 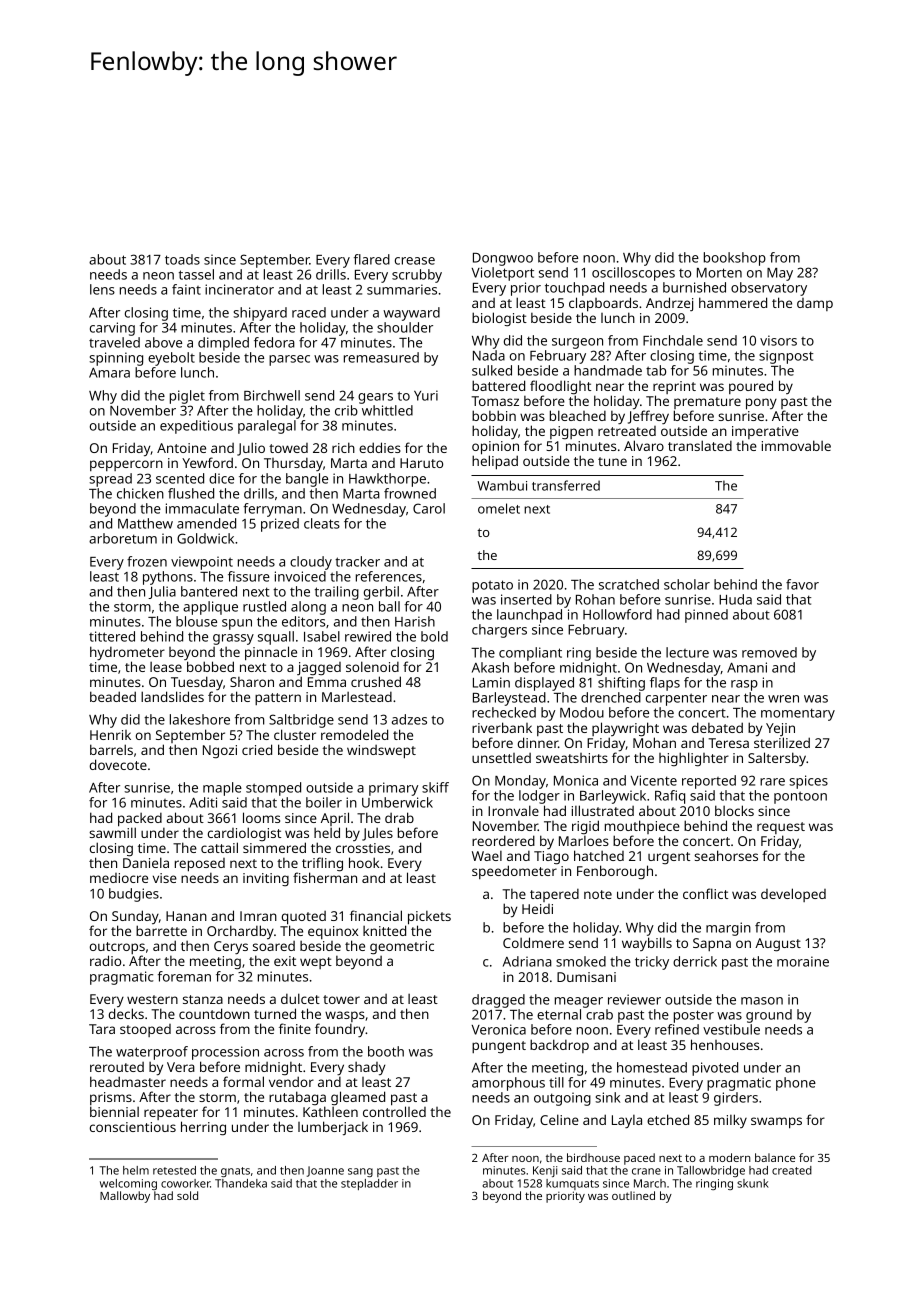 I want to click on stepladder, so click(x=369, y=1184).
